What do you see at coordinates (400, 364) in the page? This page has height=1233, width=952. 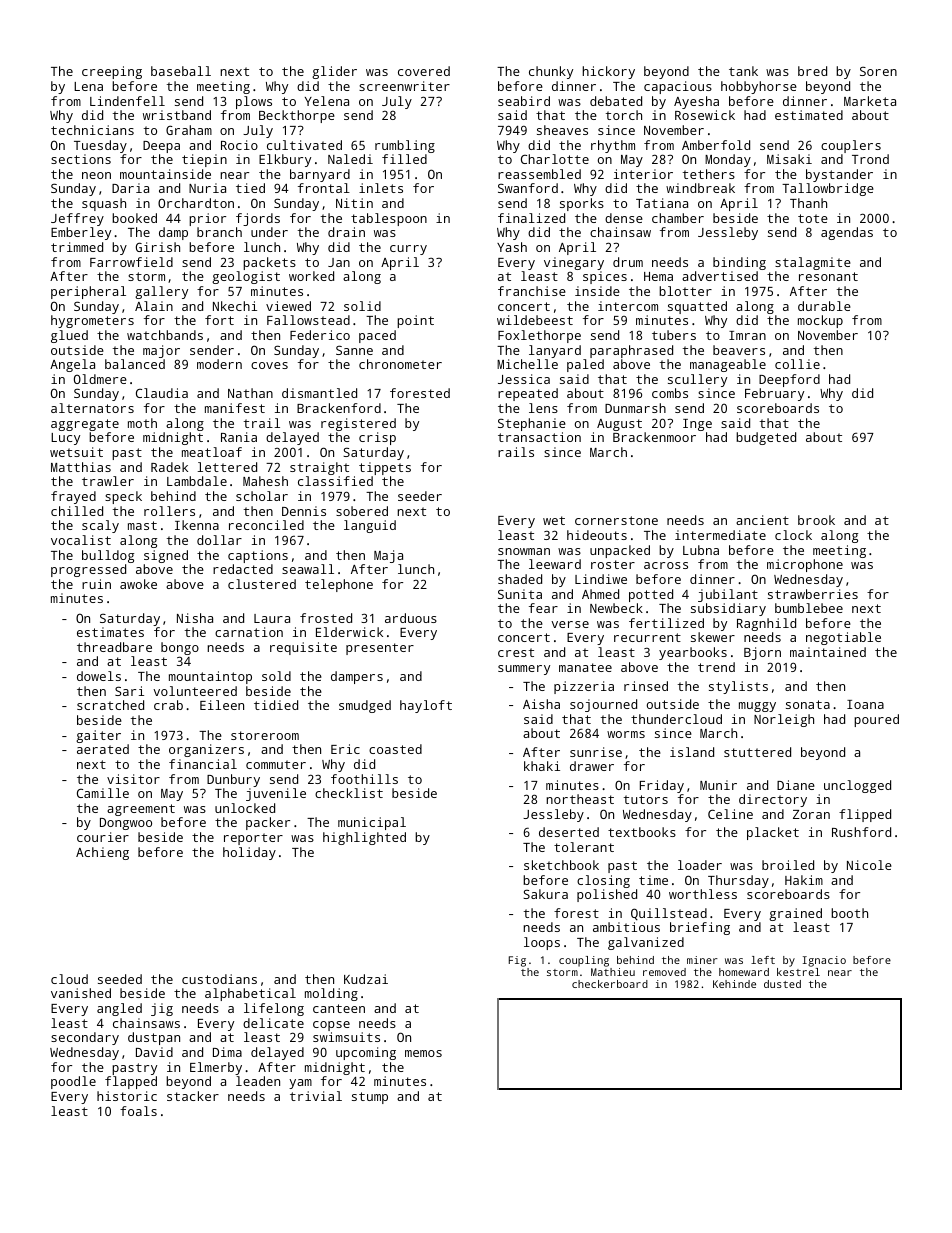 I see `chronometer` at bounding box center [400, 364].
